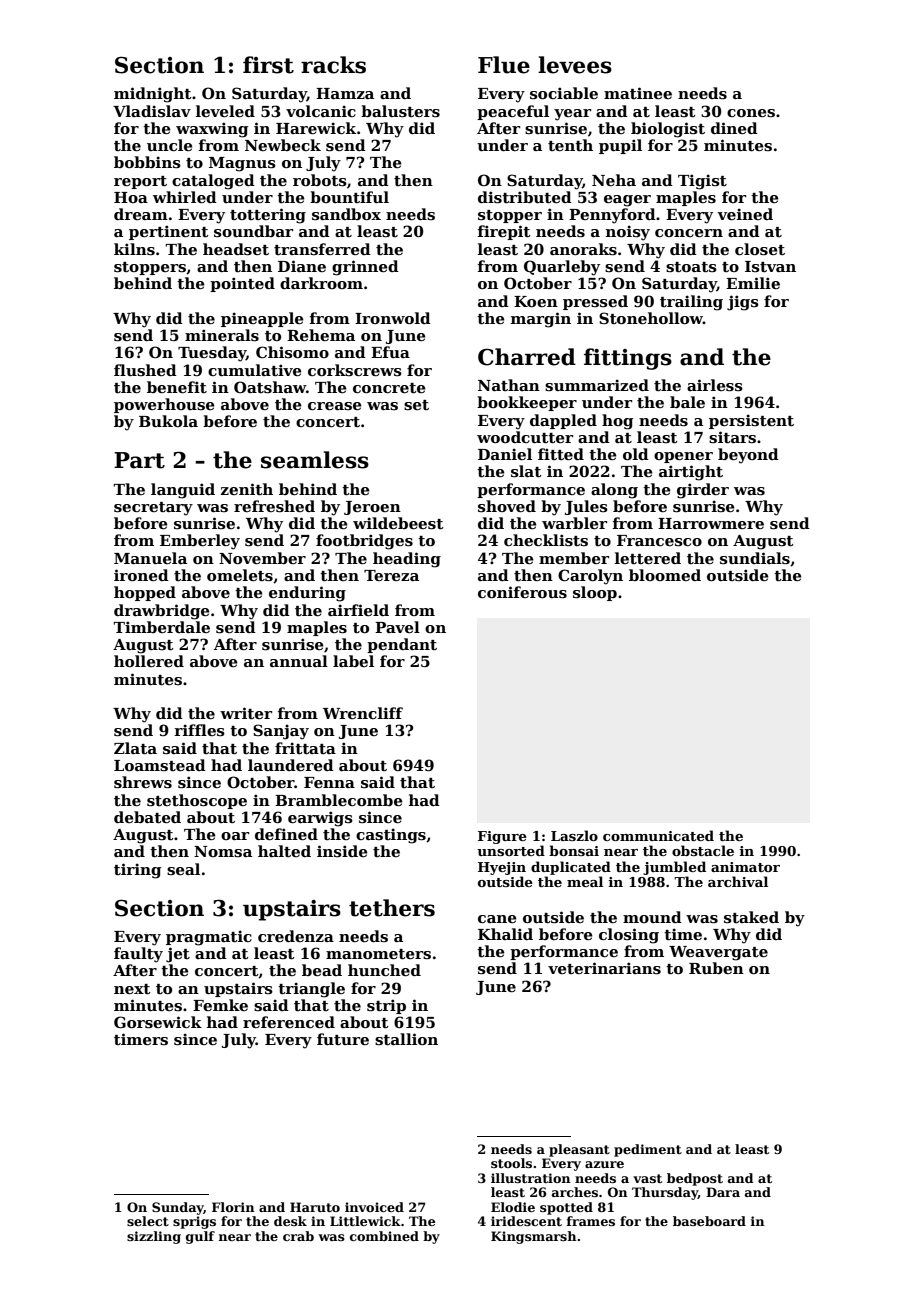 This screenshot has height=1308, width=924. I want to click on combined, so click(384, 1236).
